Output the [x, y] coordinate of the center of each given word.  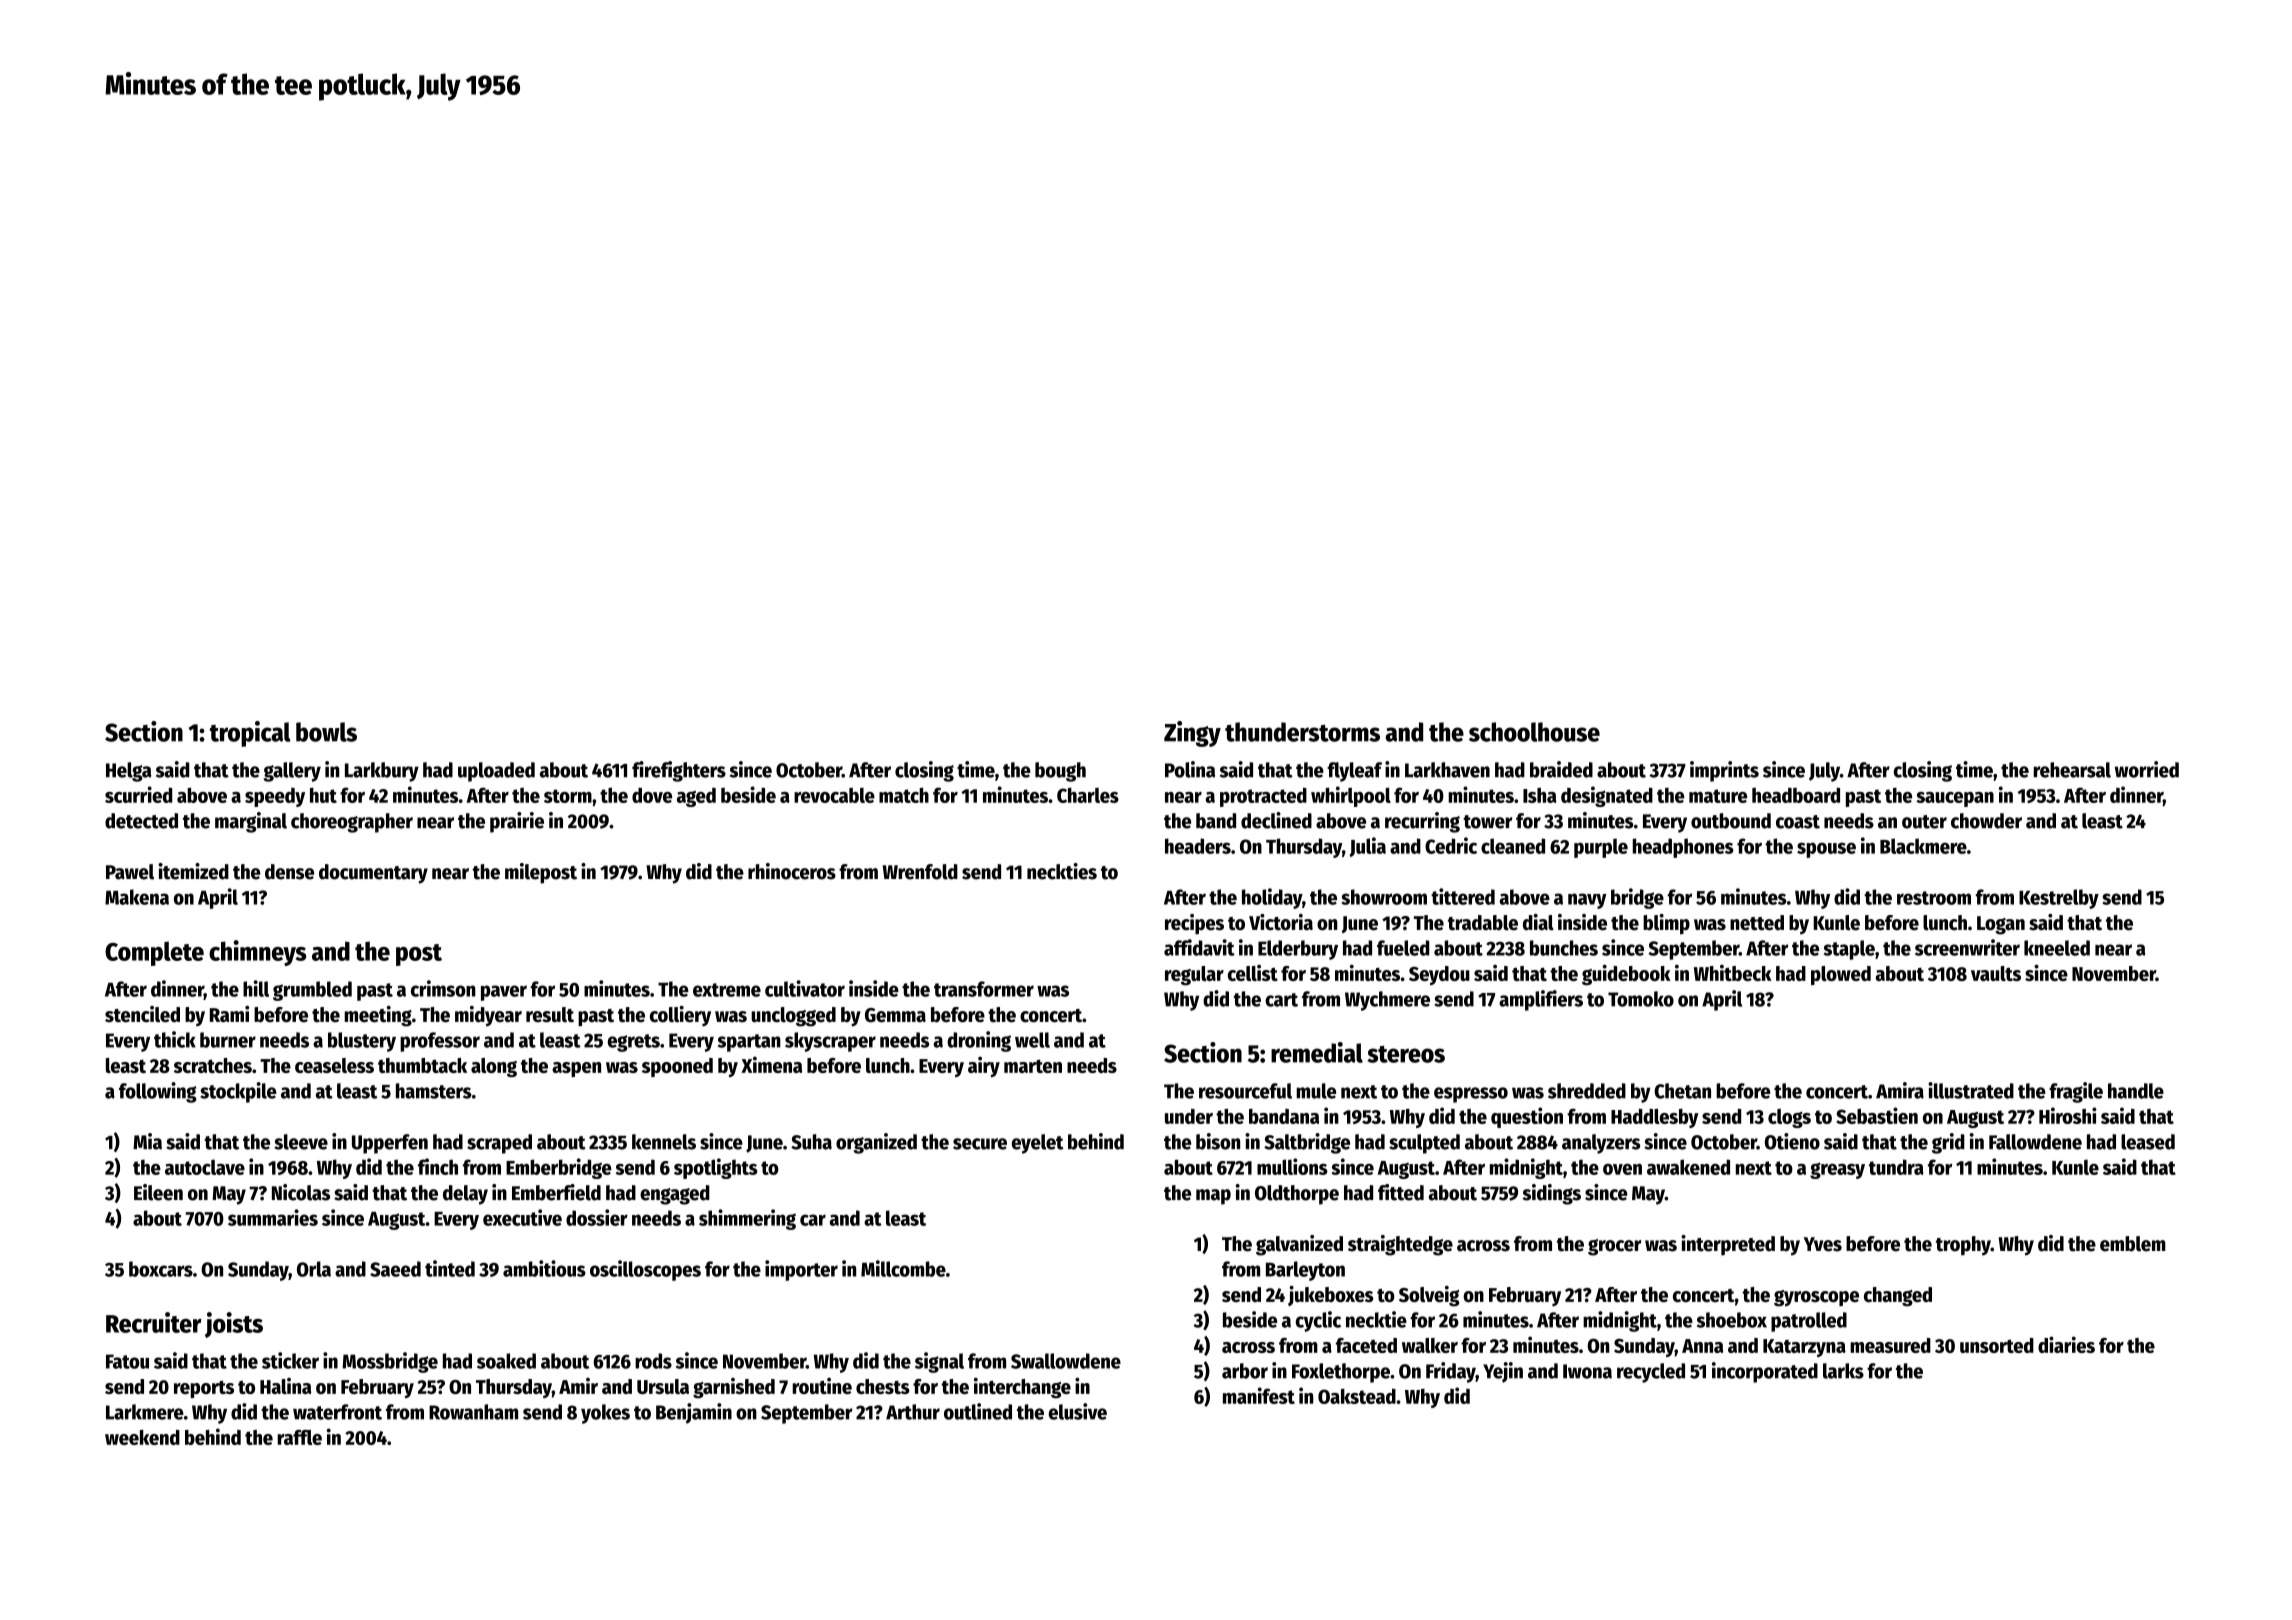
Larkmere [145, 1412]
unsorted [1997, 1345]
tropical [250, 734]
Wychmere [1387, 1001]
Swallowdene [1066, 1361]
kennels [664, 1142]
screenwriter [1967, 947]
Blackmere [1923, 846]
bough [1060, 772]
